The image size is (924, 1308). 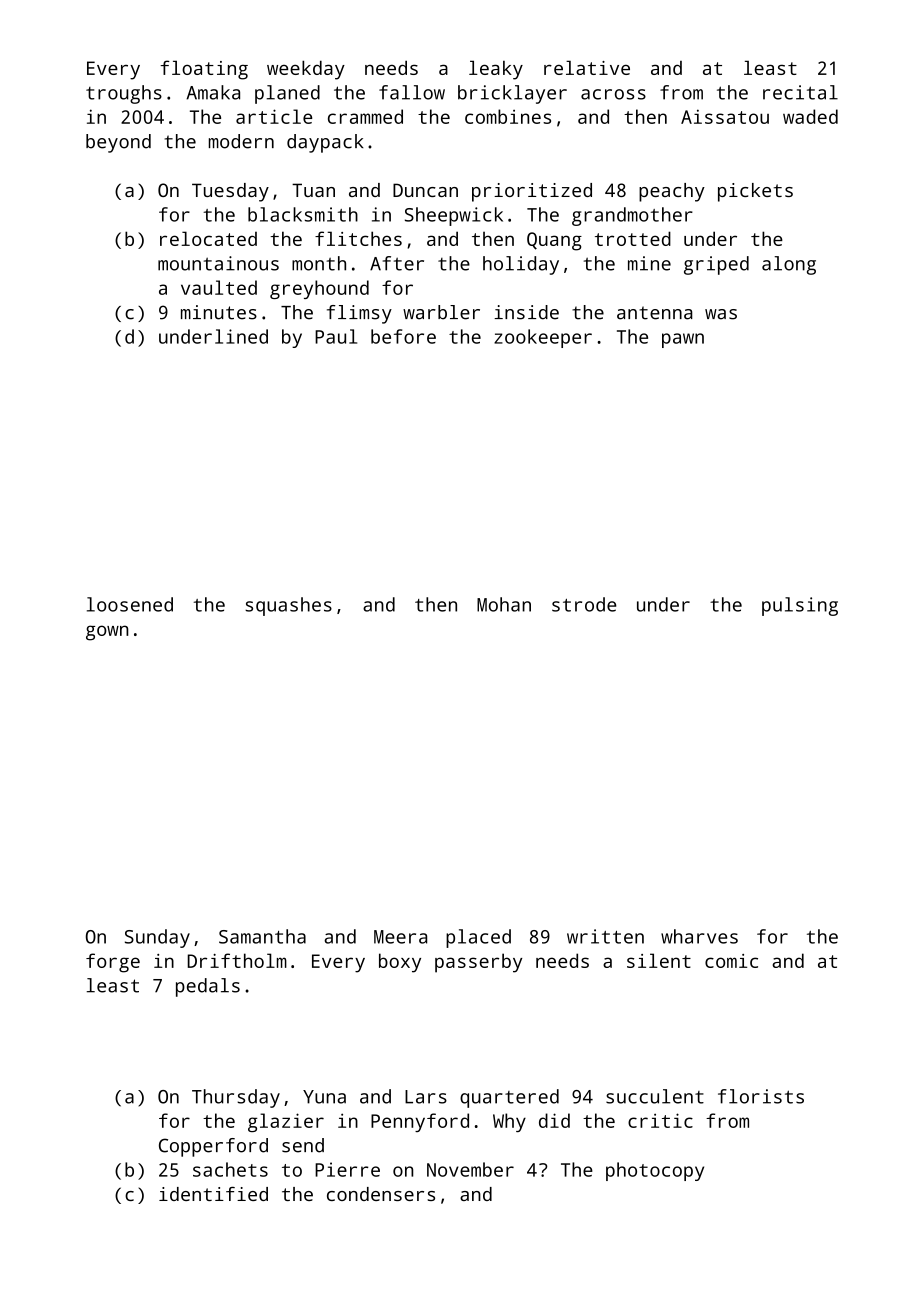 What do you see at coordinates (654, 313) in the image?
I see `antenna` at bounding box center [654, 313].
